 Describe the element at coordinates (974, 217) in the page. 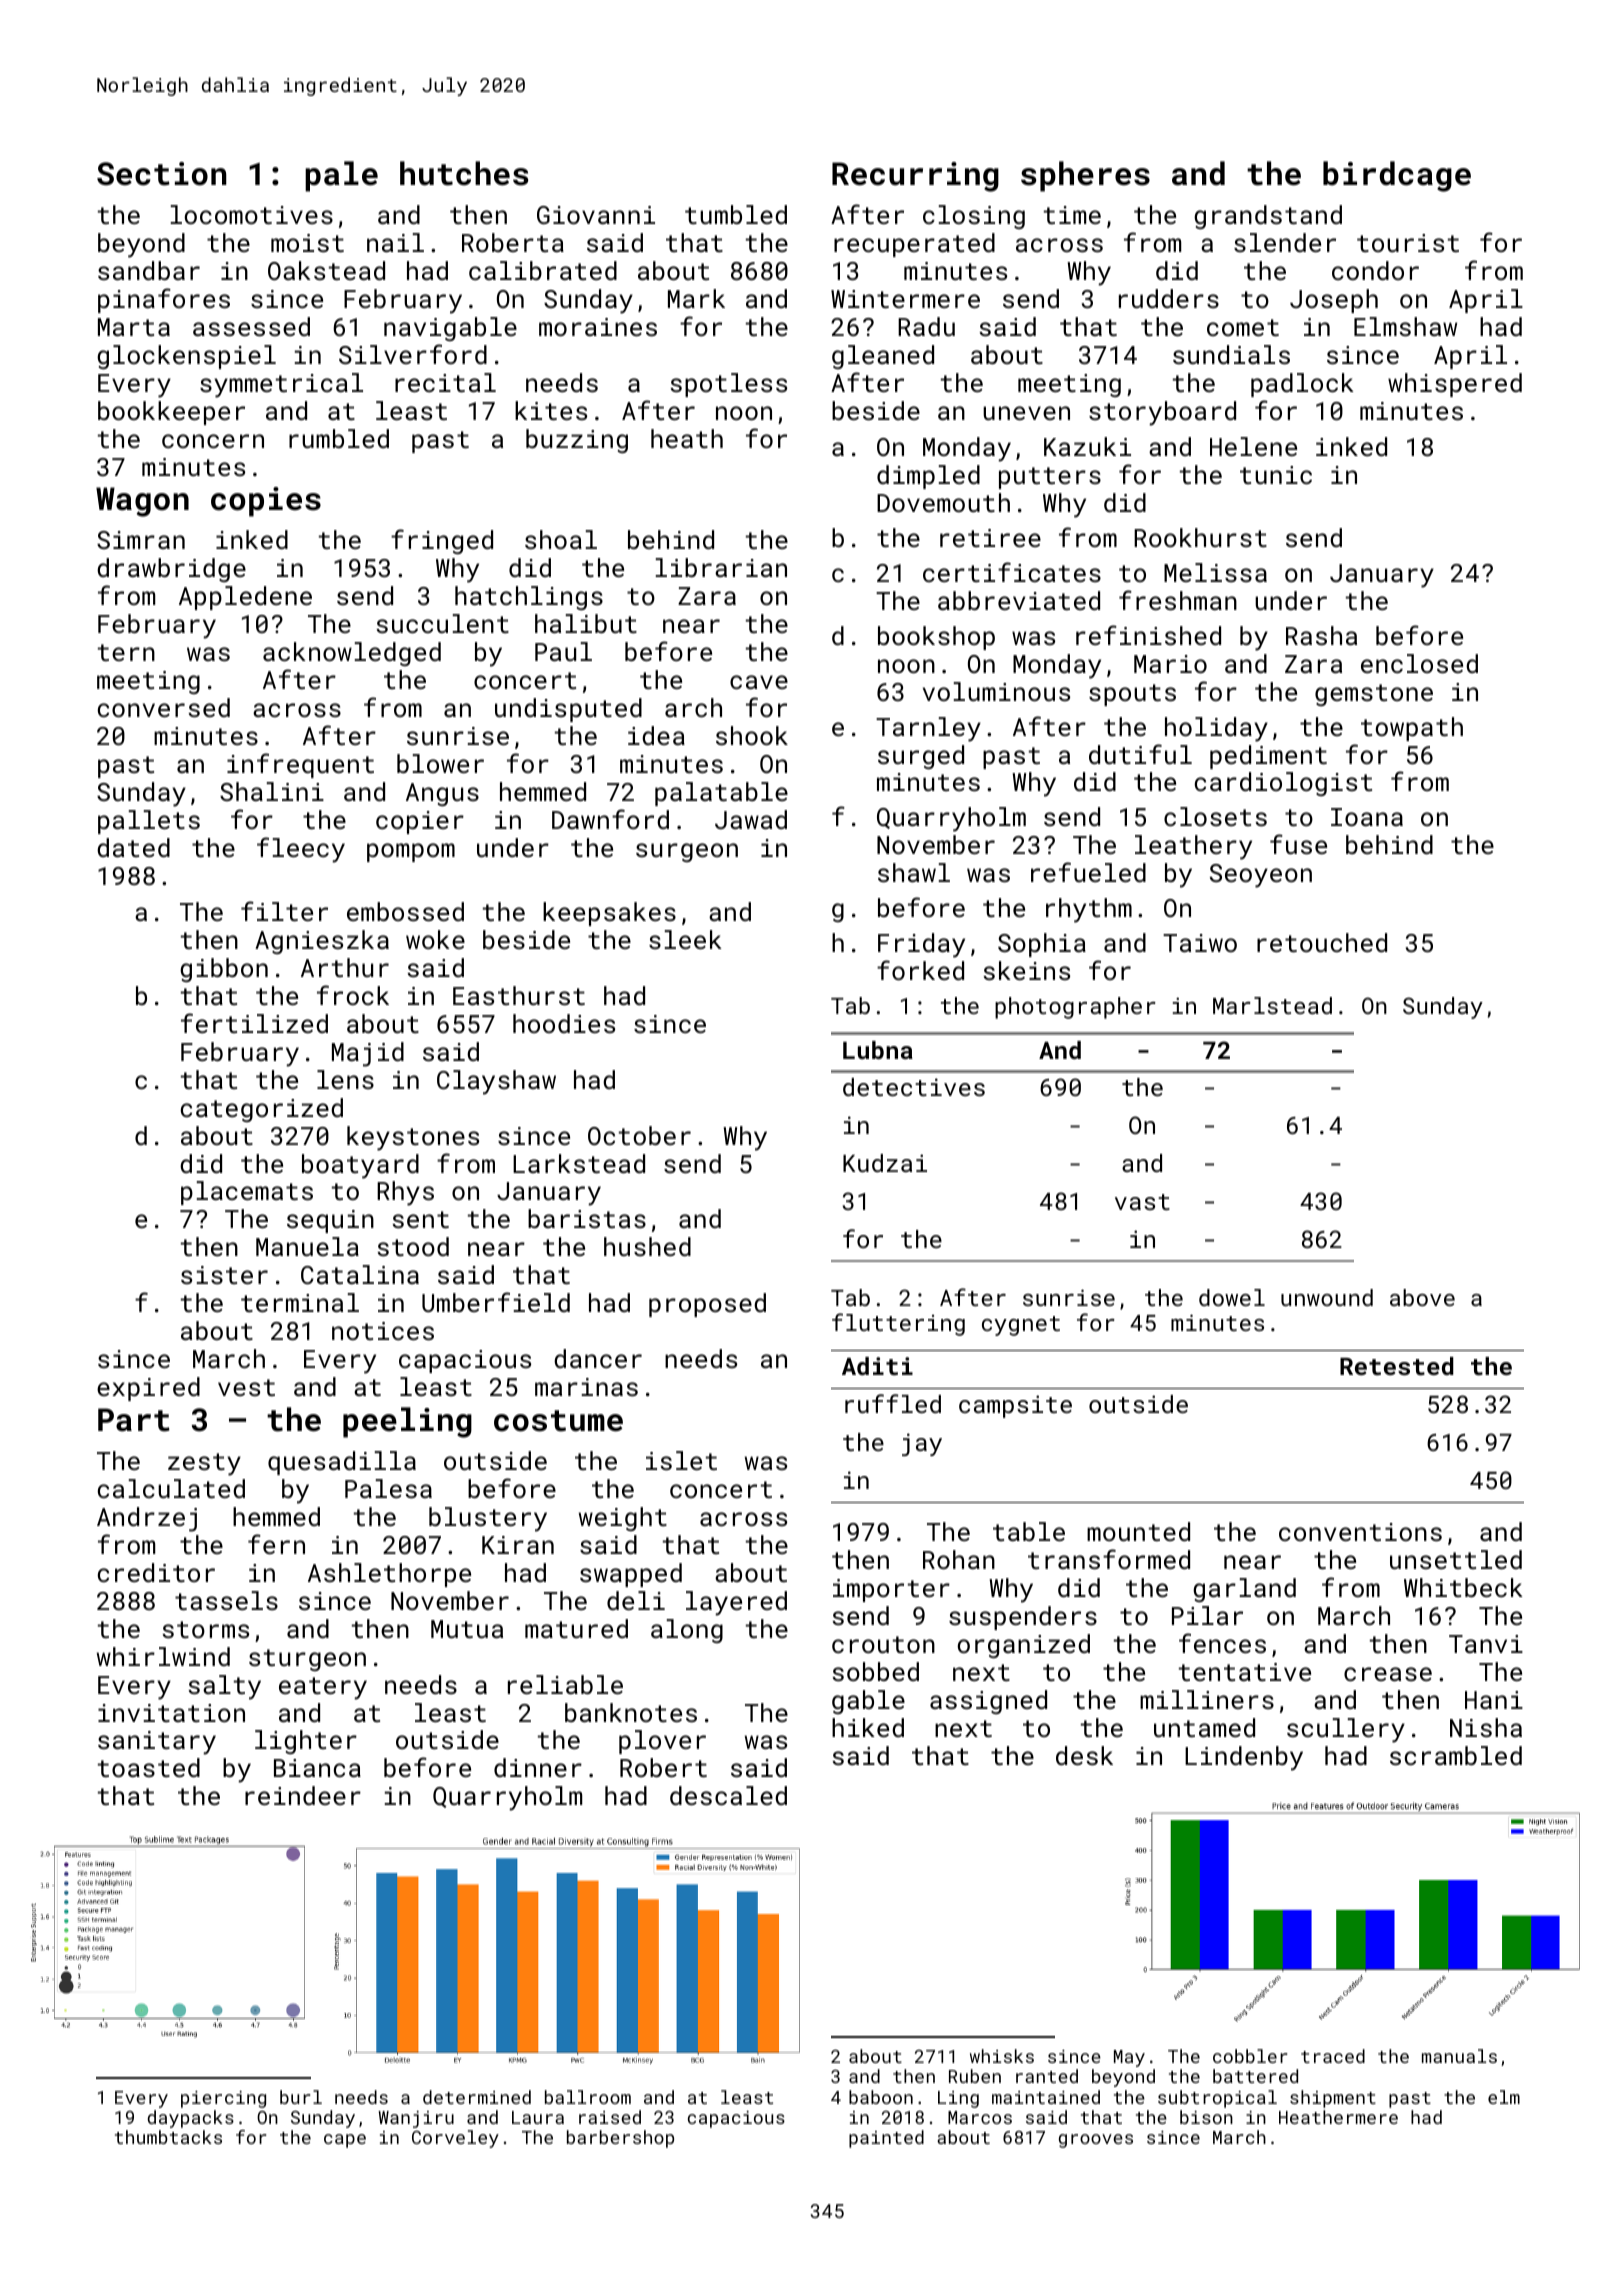

I see `closing` at that location.
